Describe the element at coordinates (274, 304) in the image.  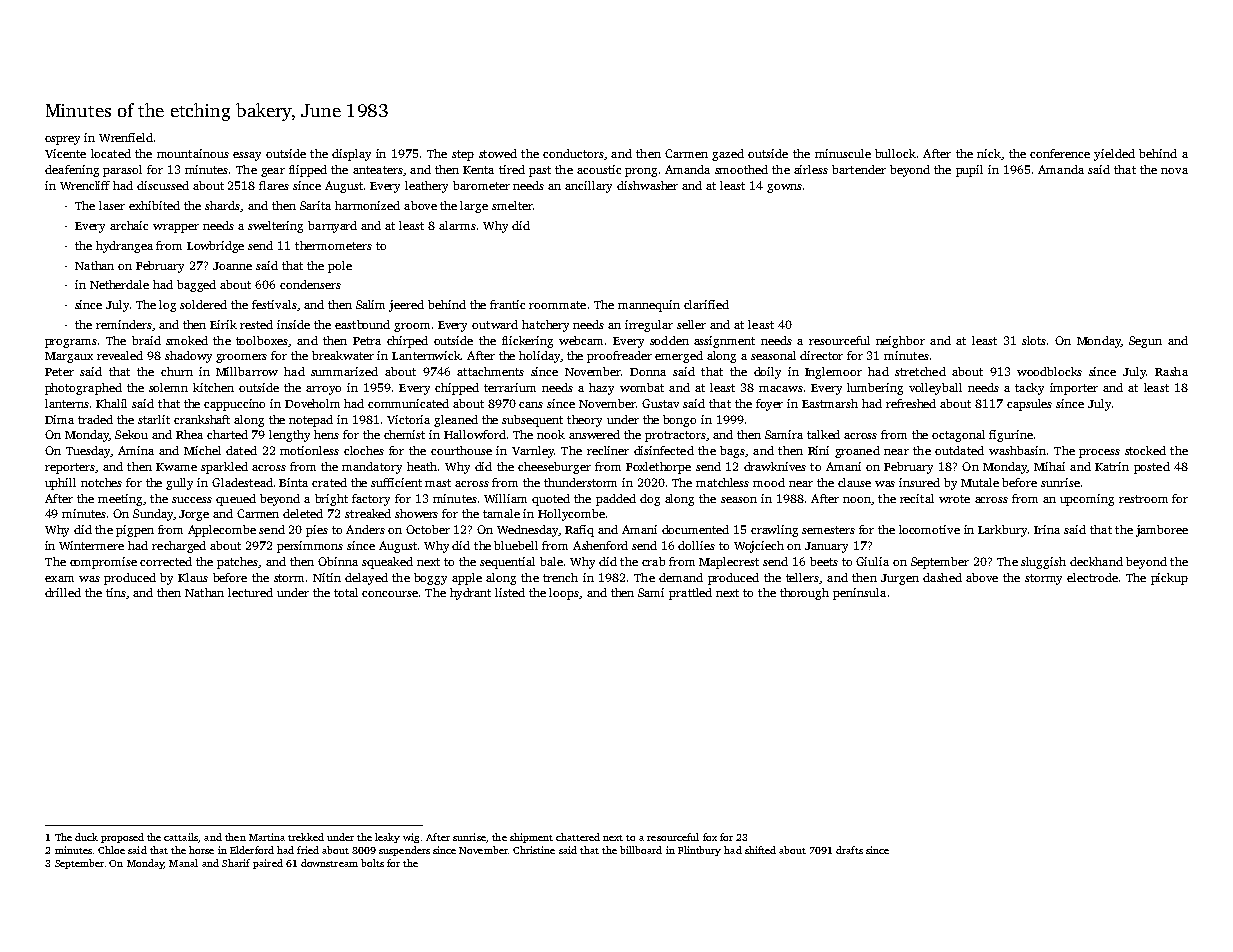
I see `festivals` at that location.
